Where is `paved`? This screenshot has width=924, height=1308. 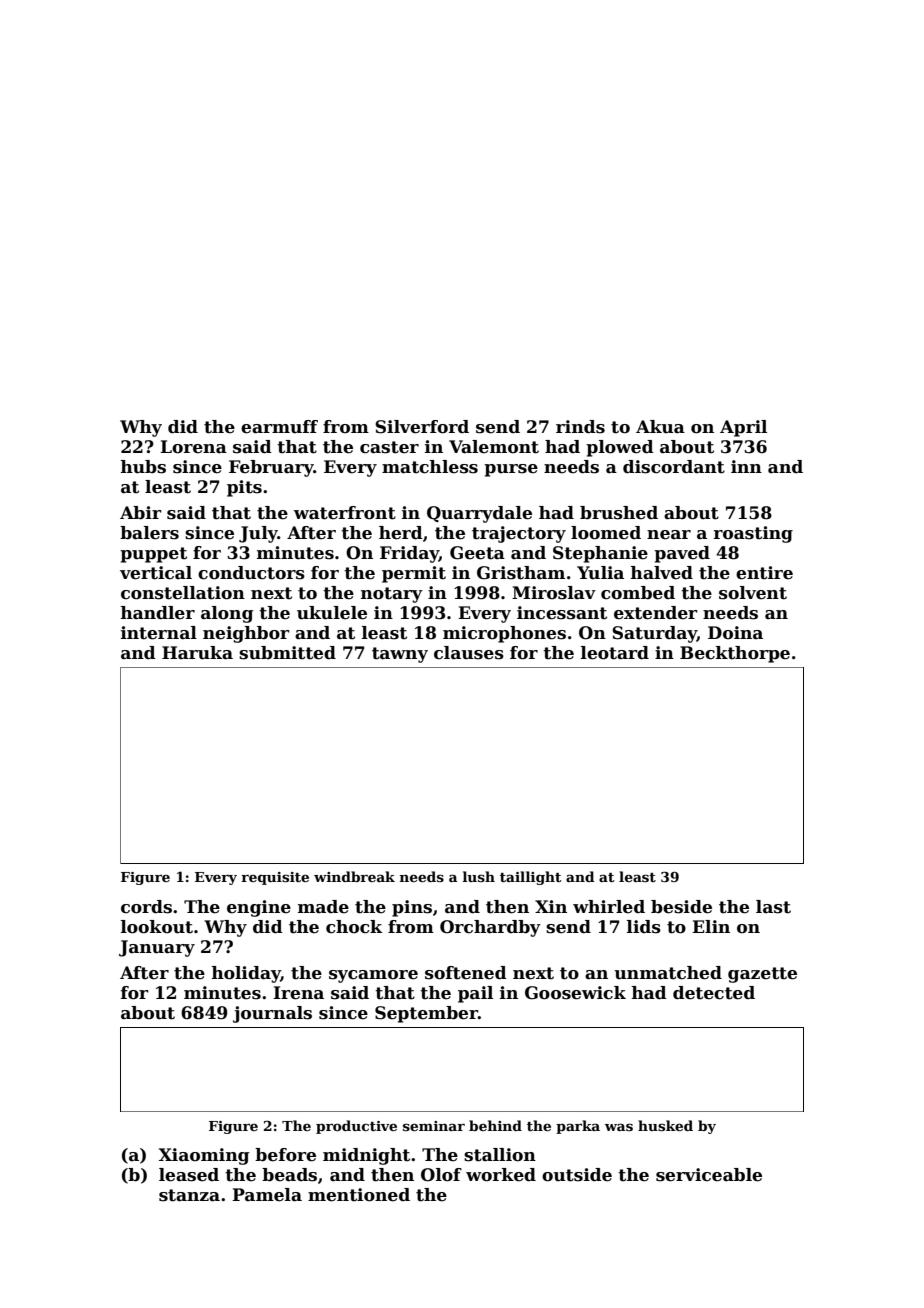 paved is located at coordinates (682, 554).
